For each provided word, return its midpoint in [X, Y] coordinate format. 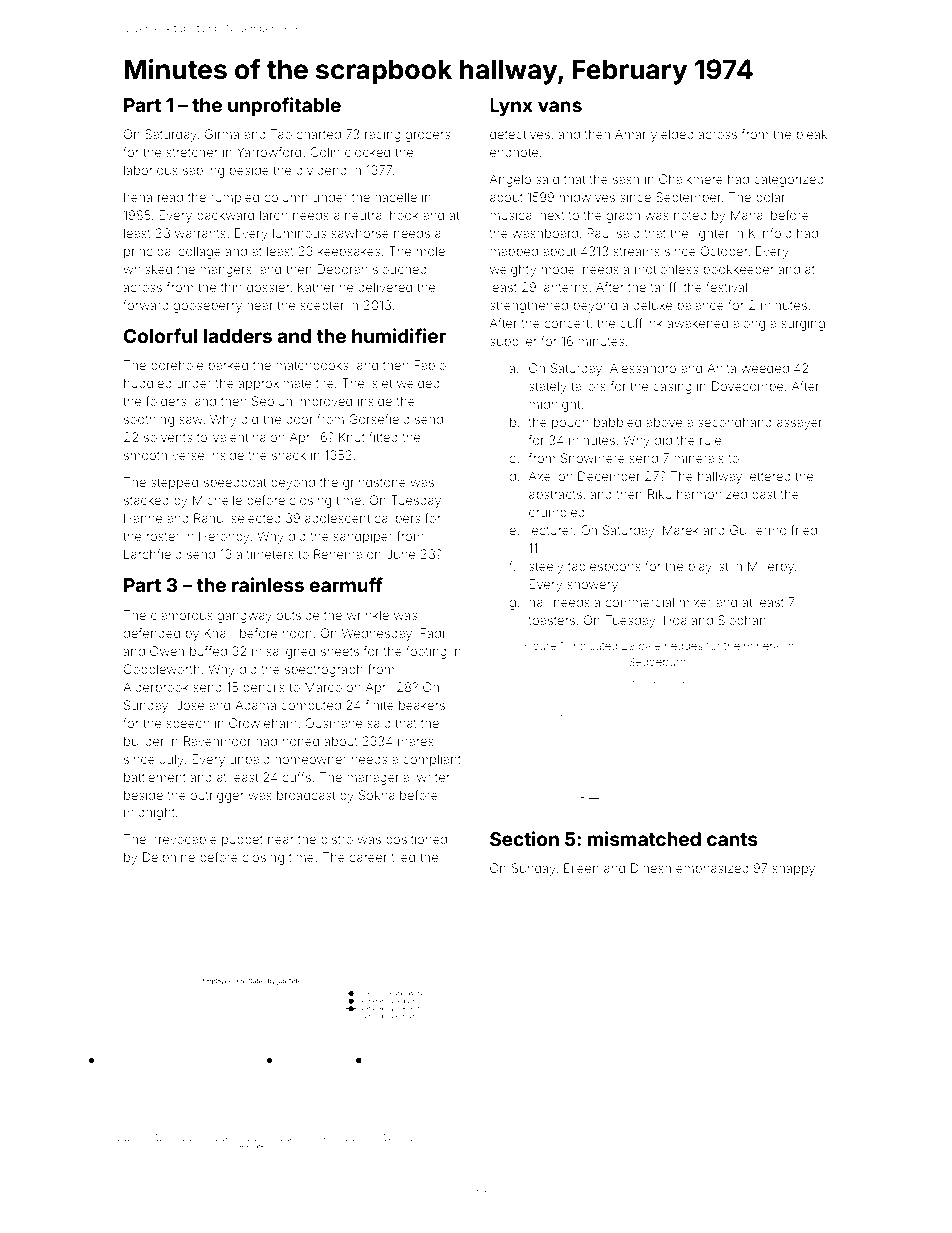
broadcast [306, 795]
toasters [552, 620]
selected [256, 518]
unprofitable [284, 106]
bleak [812, 134]
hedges [684, 647]
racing [383, 135]
